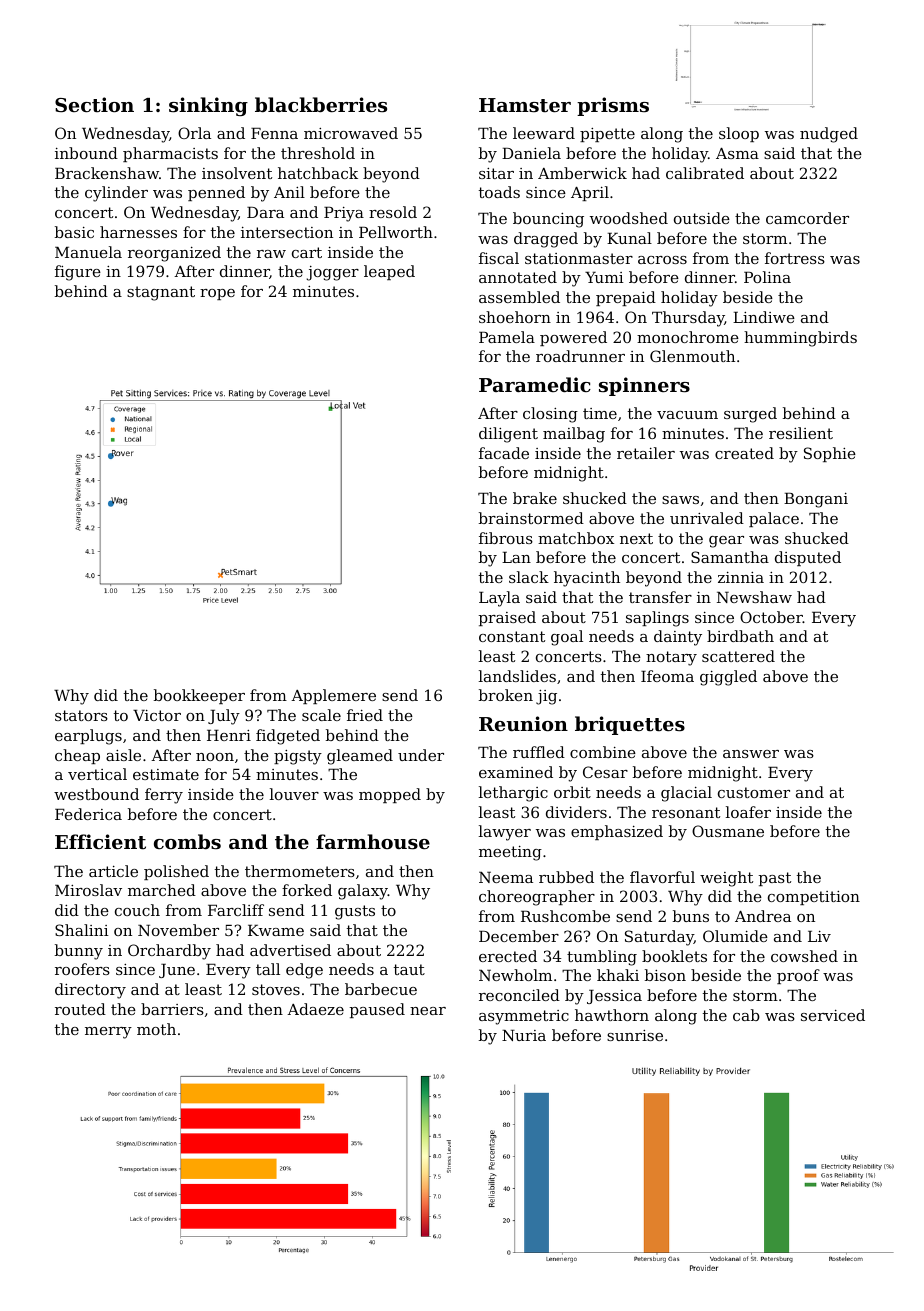  I want to click on near, so click(428, 1011).
